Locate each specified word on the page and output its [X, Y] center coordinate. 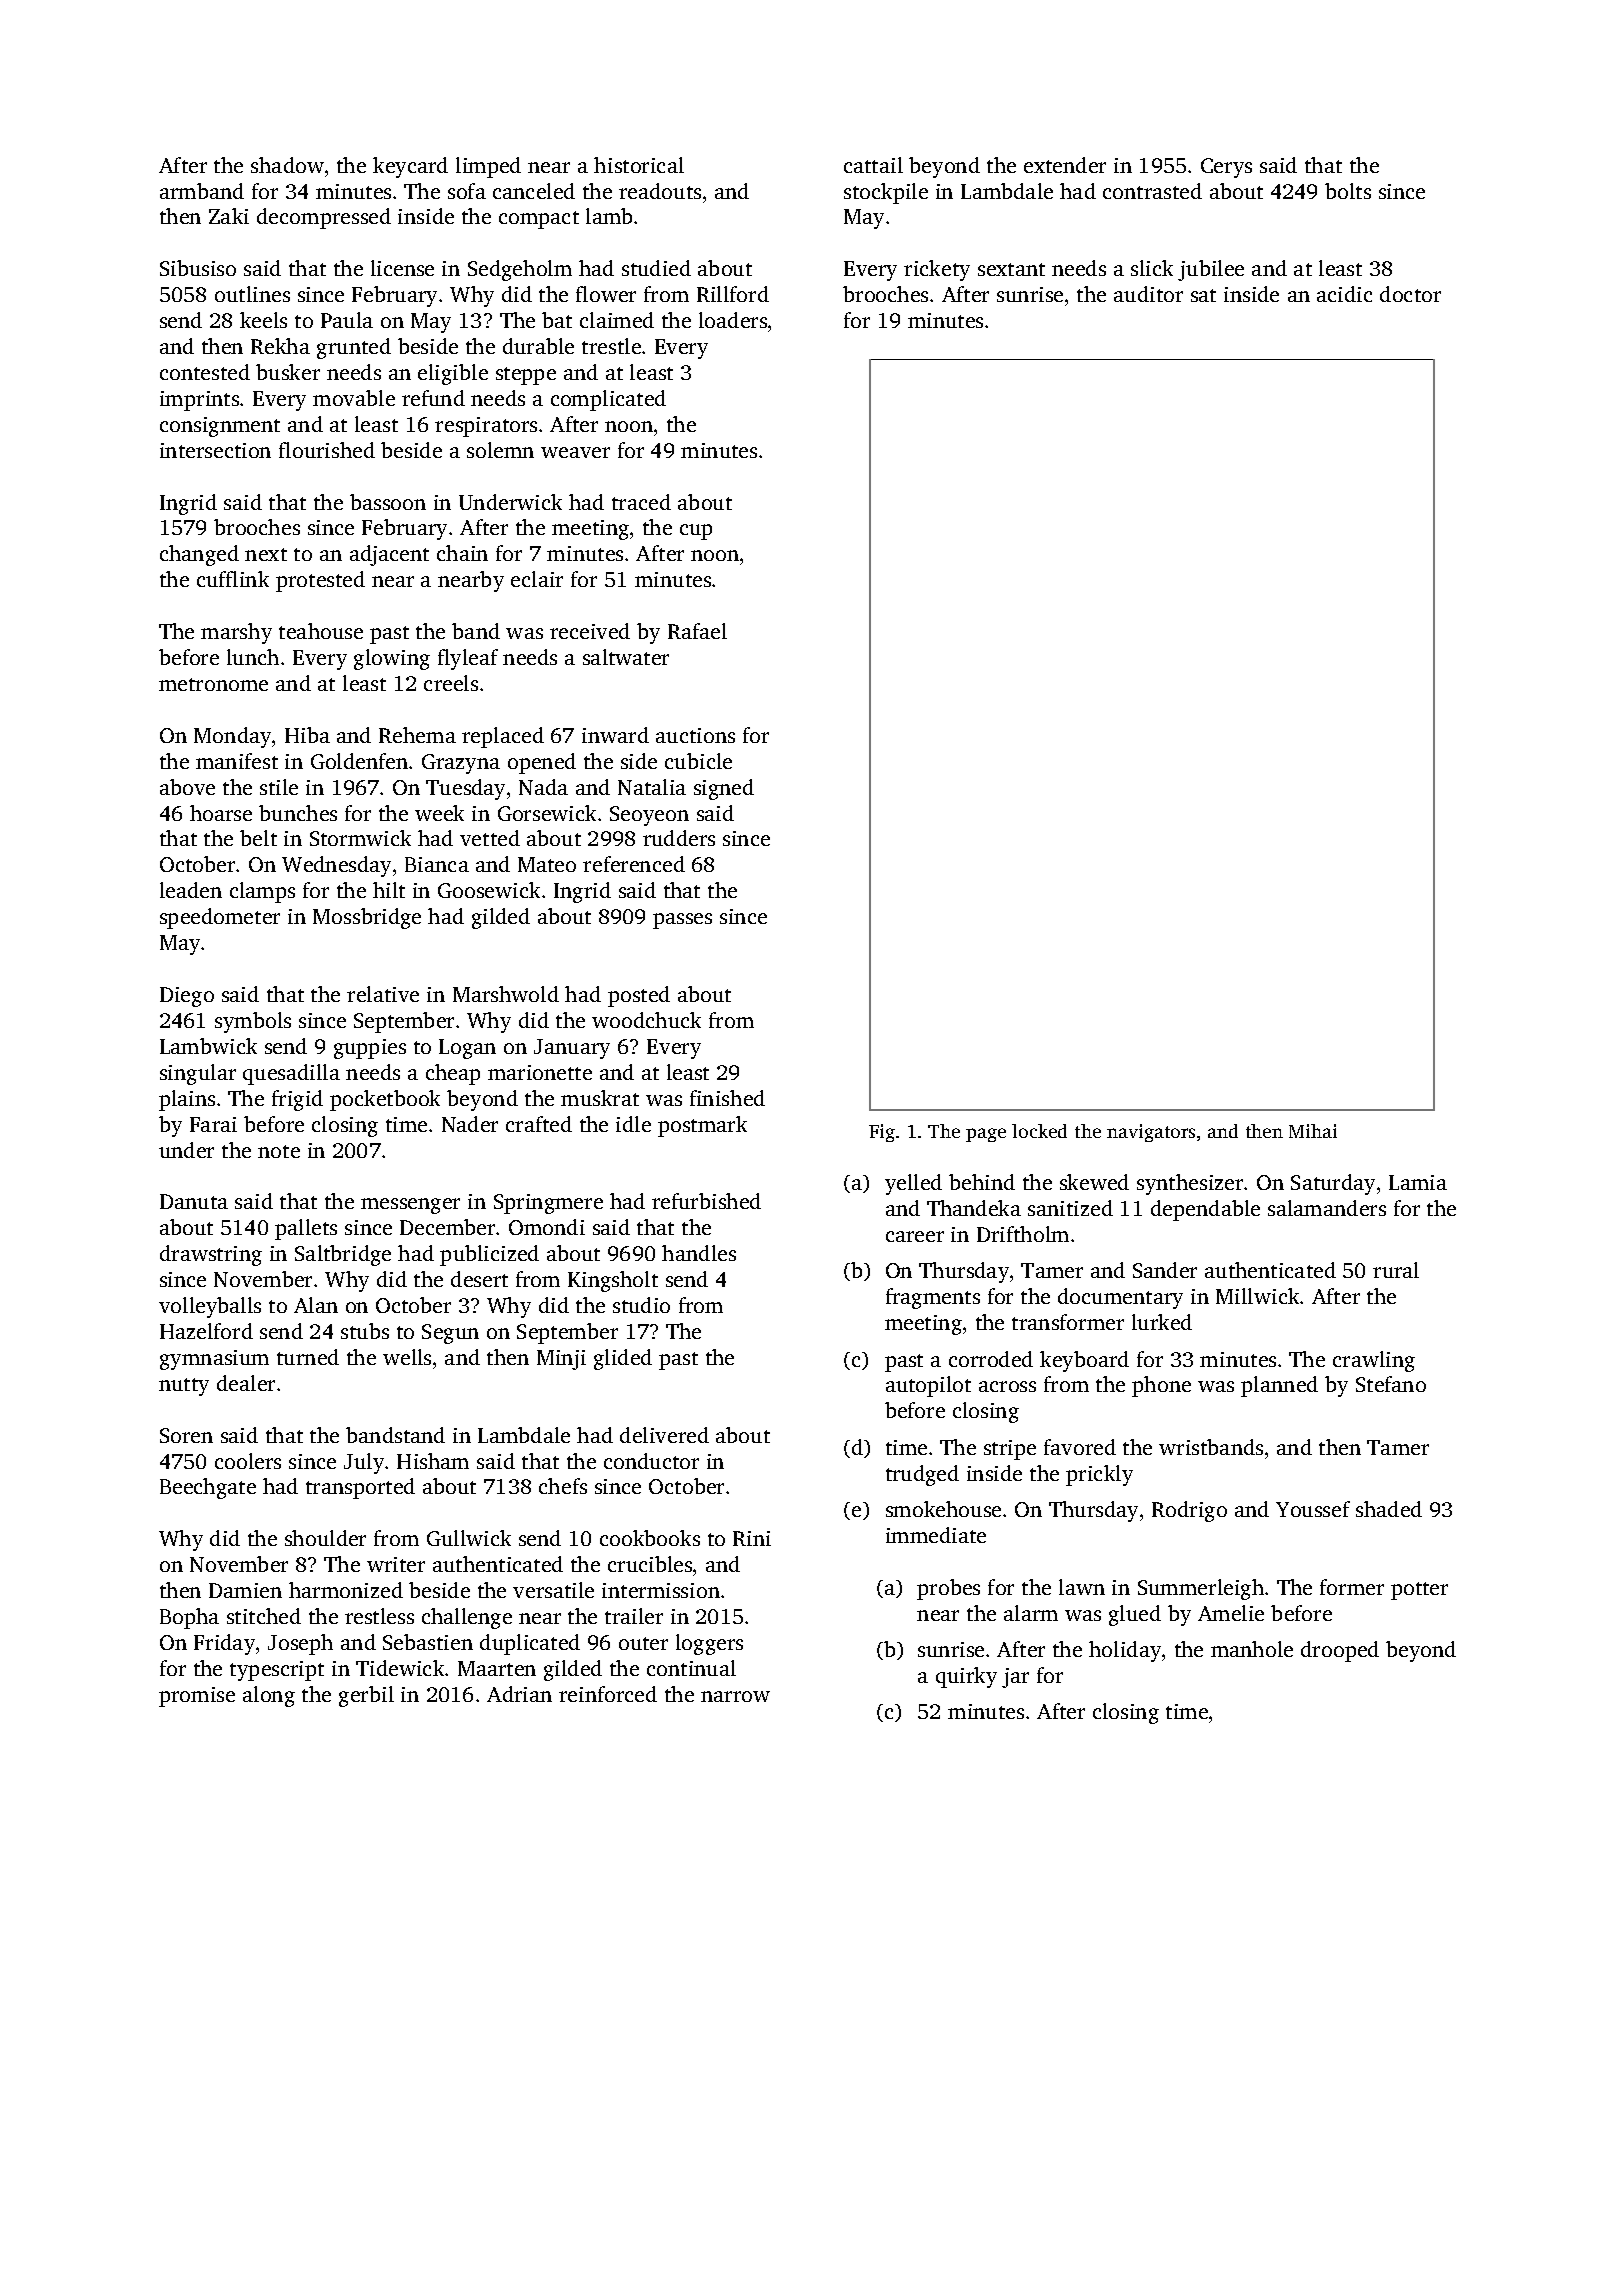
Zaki [229, 216]
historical [639, 165]
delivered [664, 1435]
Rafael [697, 631]
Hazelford [206, 1331]
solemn [500, 450]
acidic [1344, 294]
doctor [1410, 294]
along [269, 1696]
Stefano [1391, 1384]
